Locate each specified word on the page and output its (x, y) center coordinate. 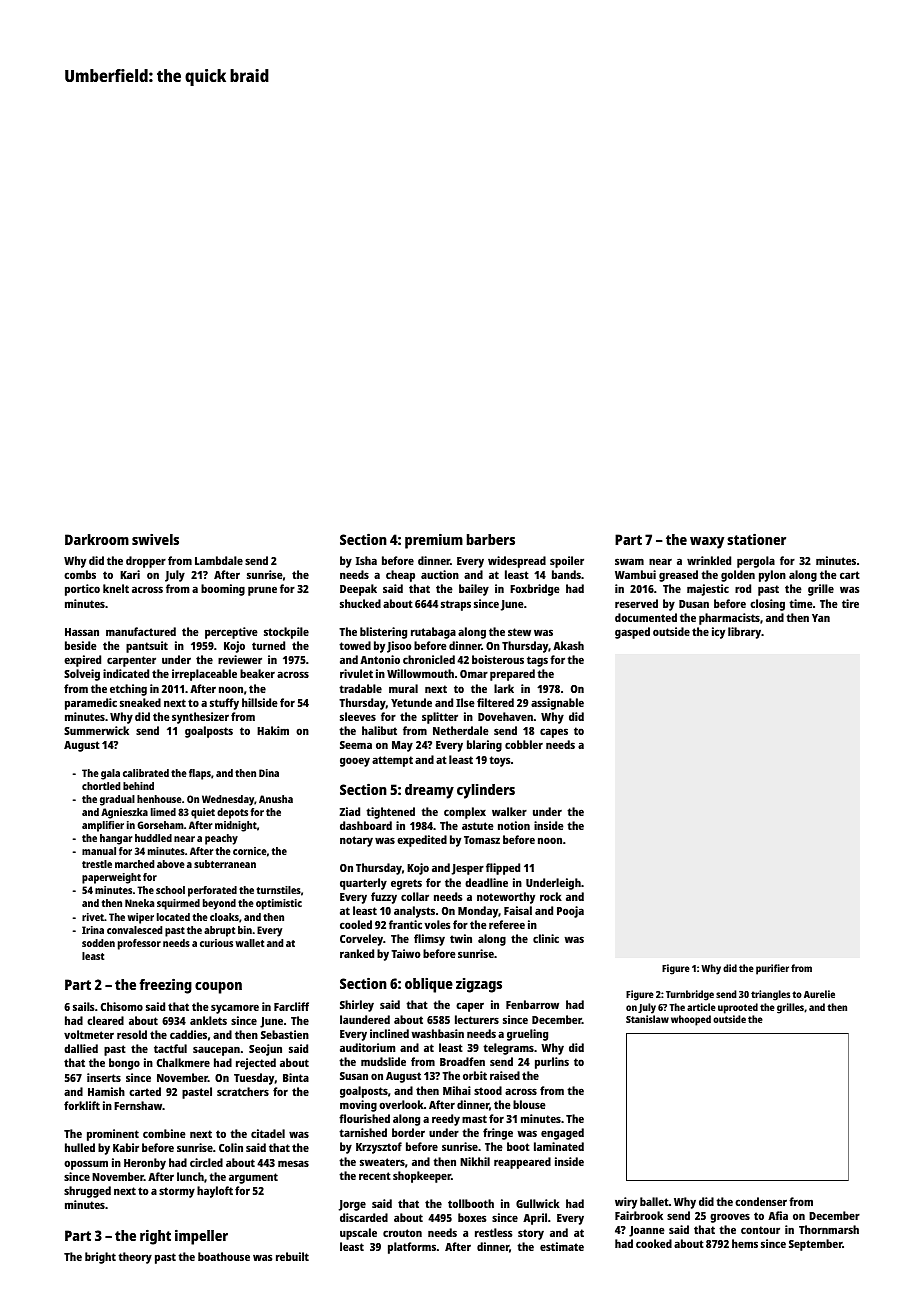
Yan (821, 618)
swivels (155, 539)
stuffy (224, 704)
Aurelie (819, 994)
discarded (364, 1217)
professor (139, 944)
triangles (770, 995)
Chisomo (122, 1006)
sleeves (358, 716)
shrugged (87, 1192)
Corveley (361, 940)
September (815, 1245)
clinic (546, 938)
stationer (756, 539)
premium (434, 541)
